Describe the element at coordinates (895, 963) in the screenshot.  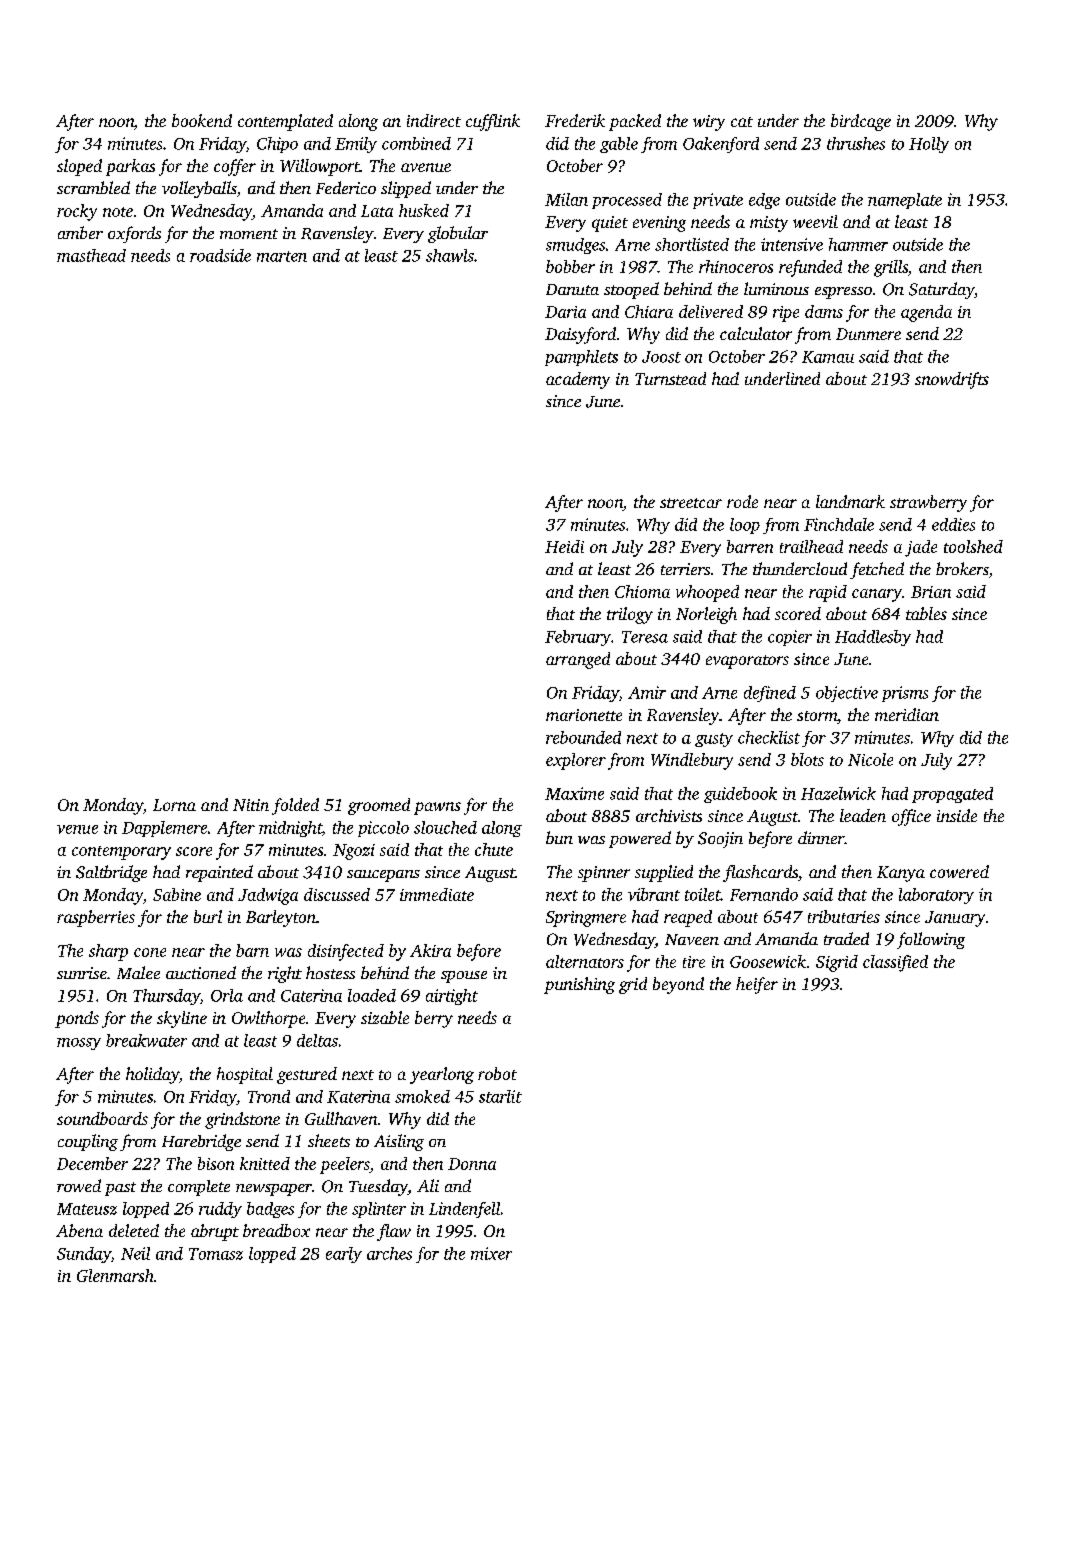
I see `classified` at that location.
